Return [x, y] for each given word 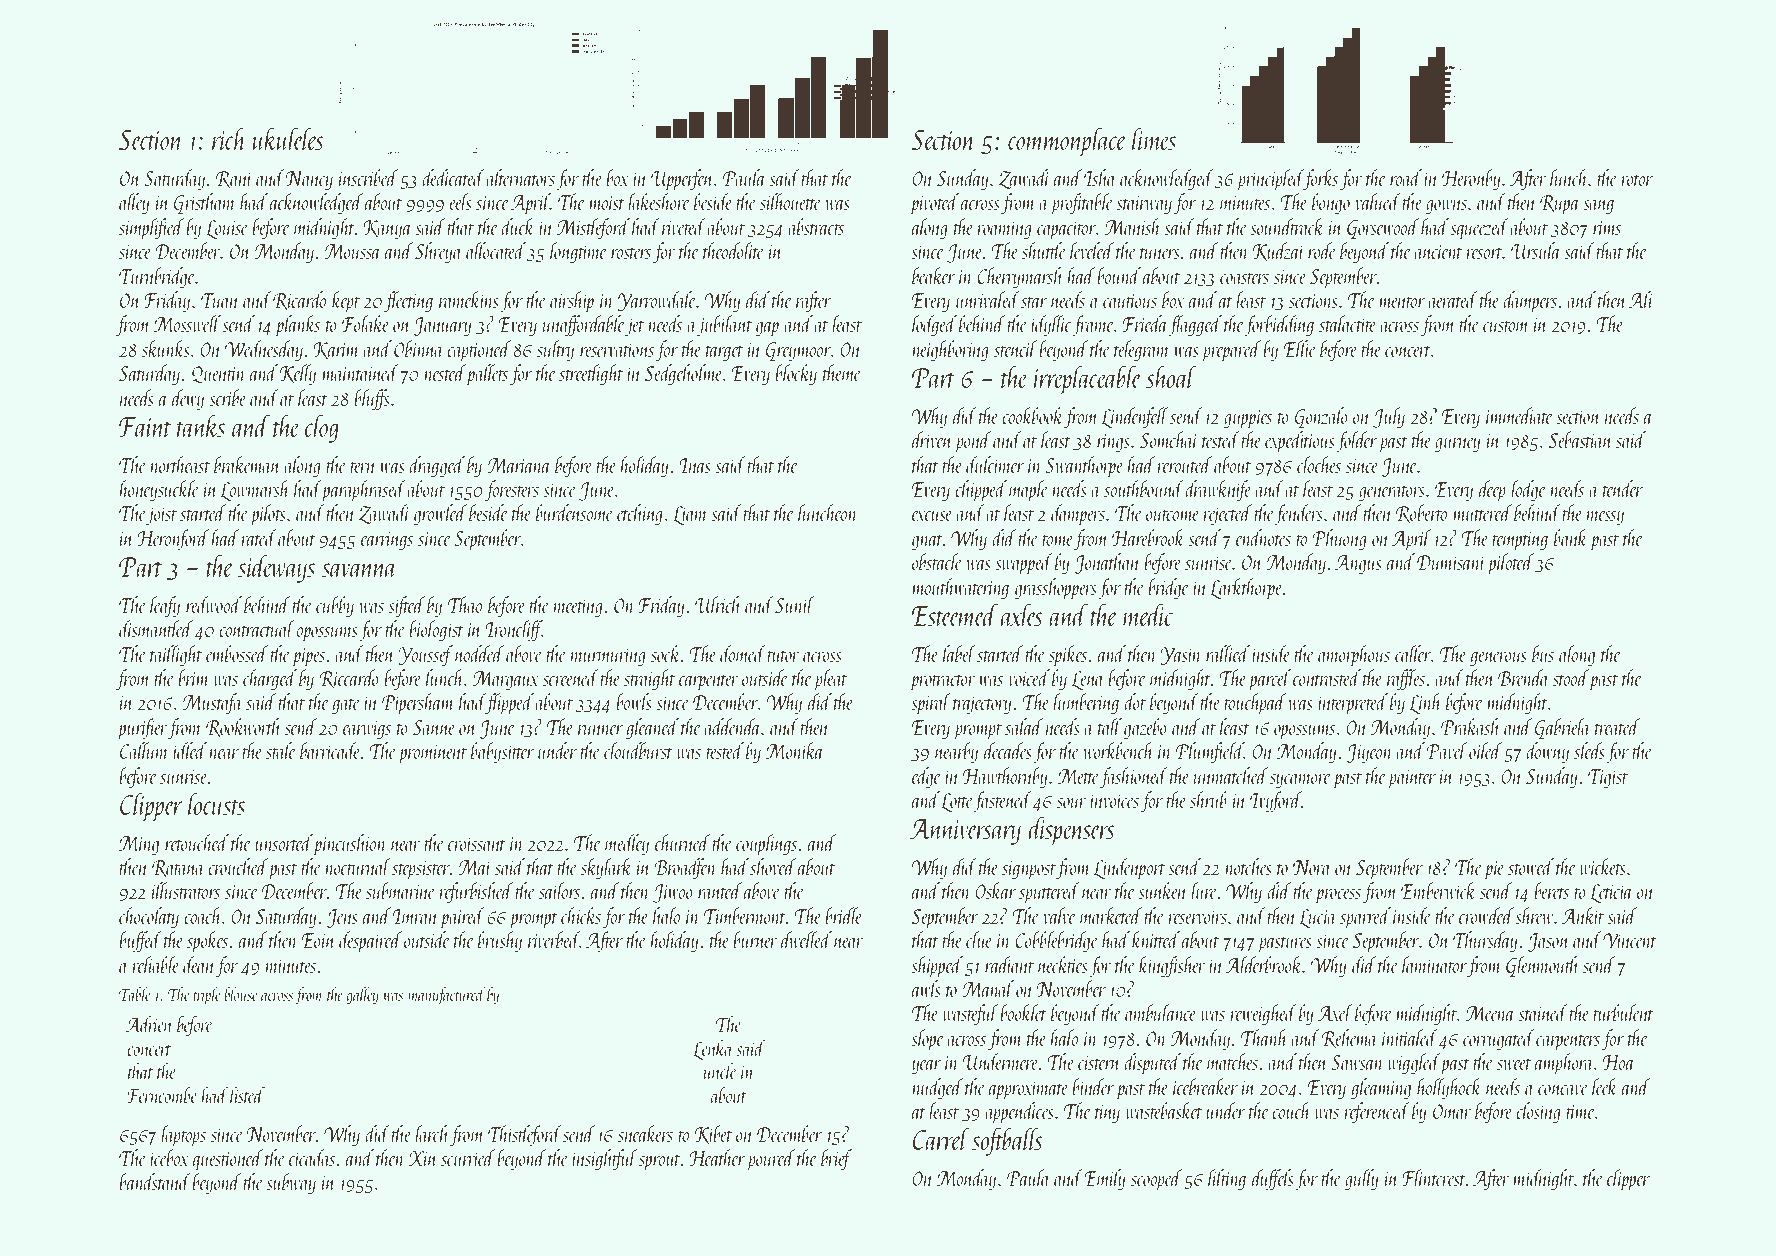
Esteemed [954, 614]
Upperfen [682, 180]
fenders [1299, 514]
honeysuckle [159, 490]
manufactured [447, 996]
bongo [1331, 203]
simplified [151, 229]
